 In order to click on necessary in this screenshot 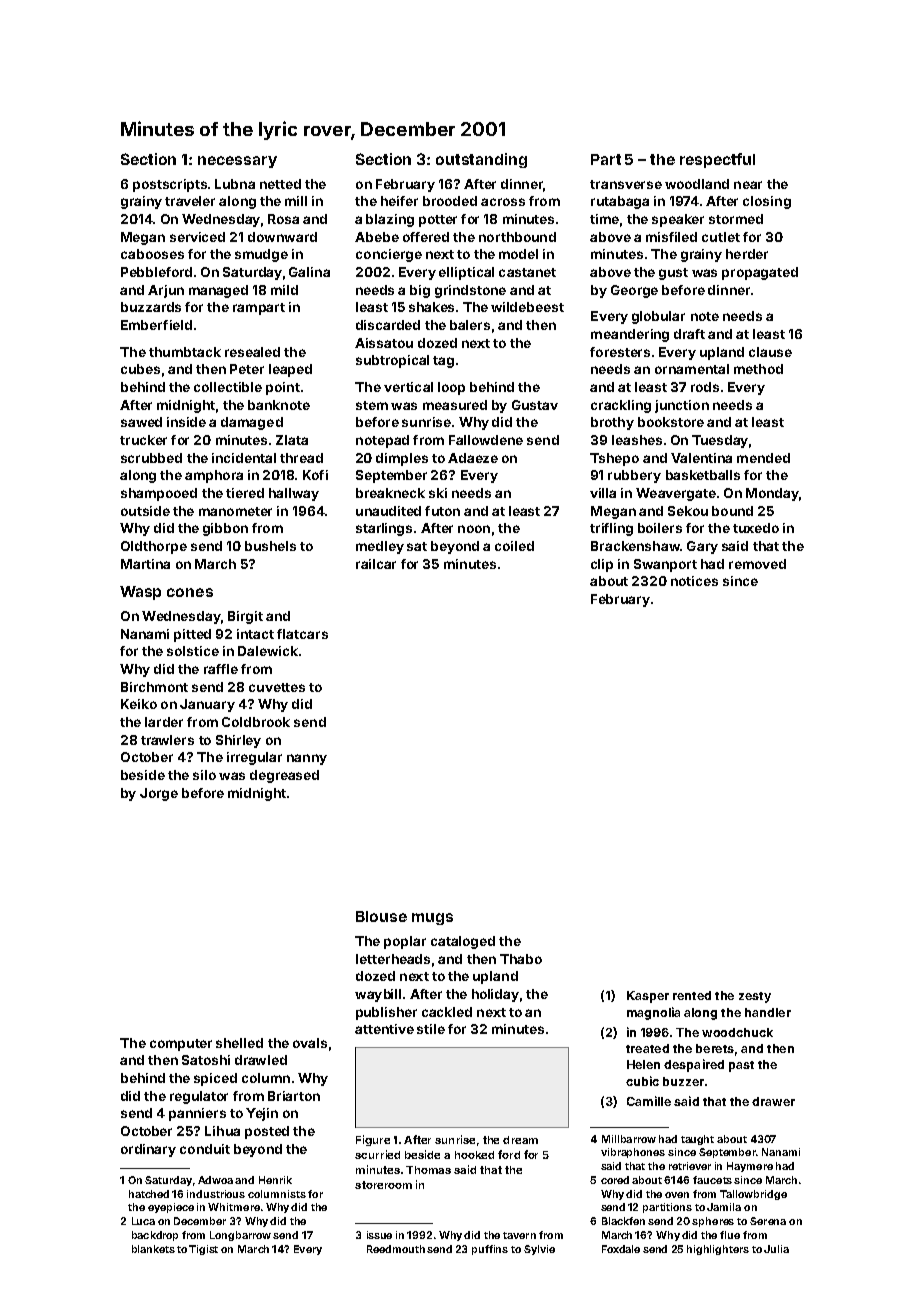, I will do `click(237, 162)`.
